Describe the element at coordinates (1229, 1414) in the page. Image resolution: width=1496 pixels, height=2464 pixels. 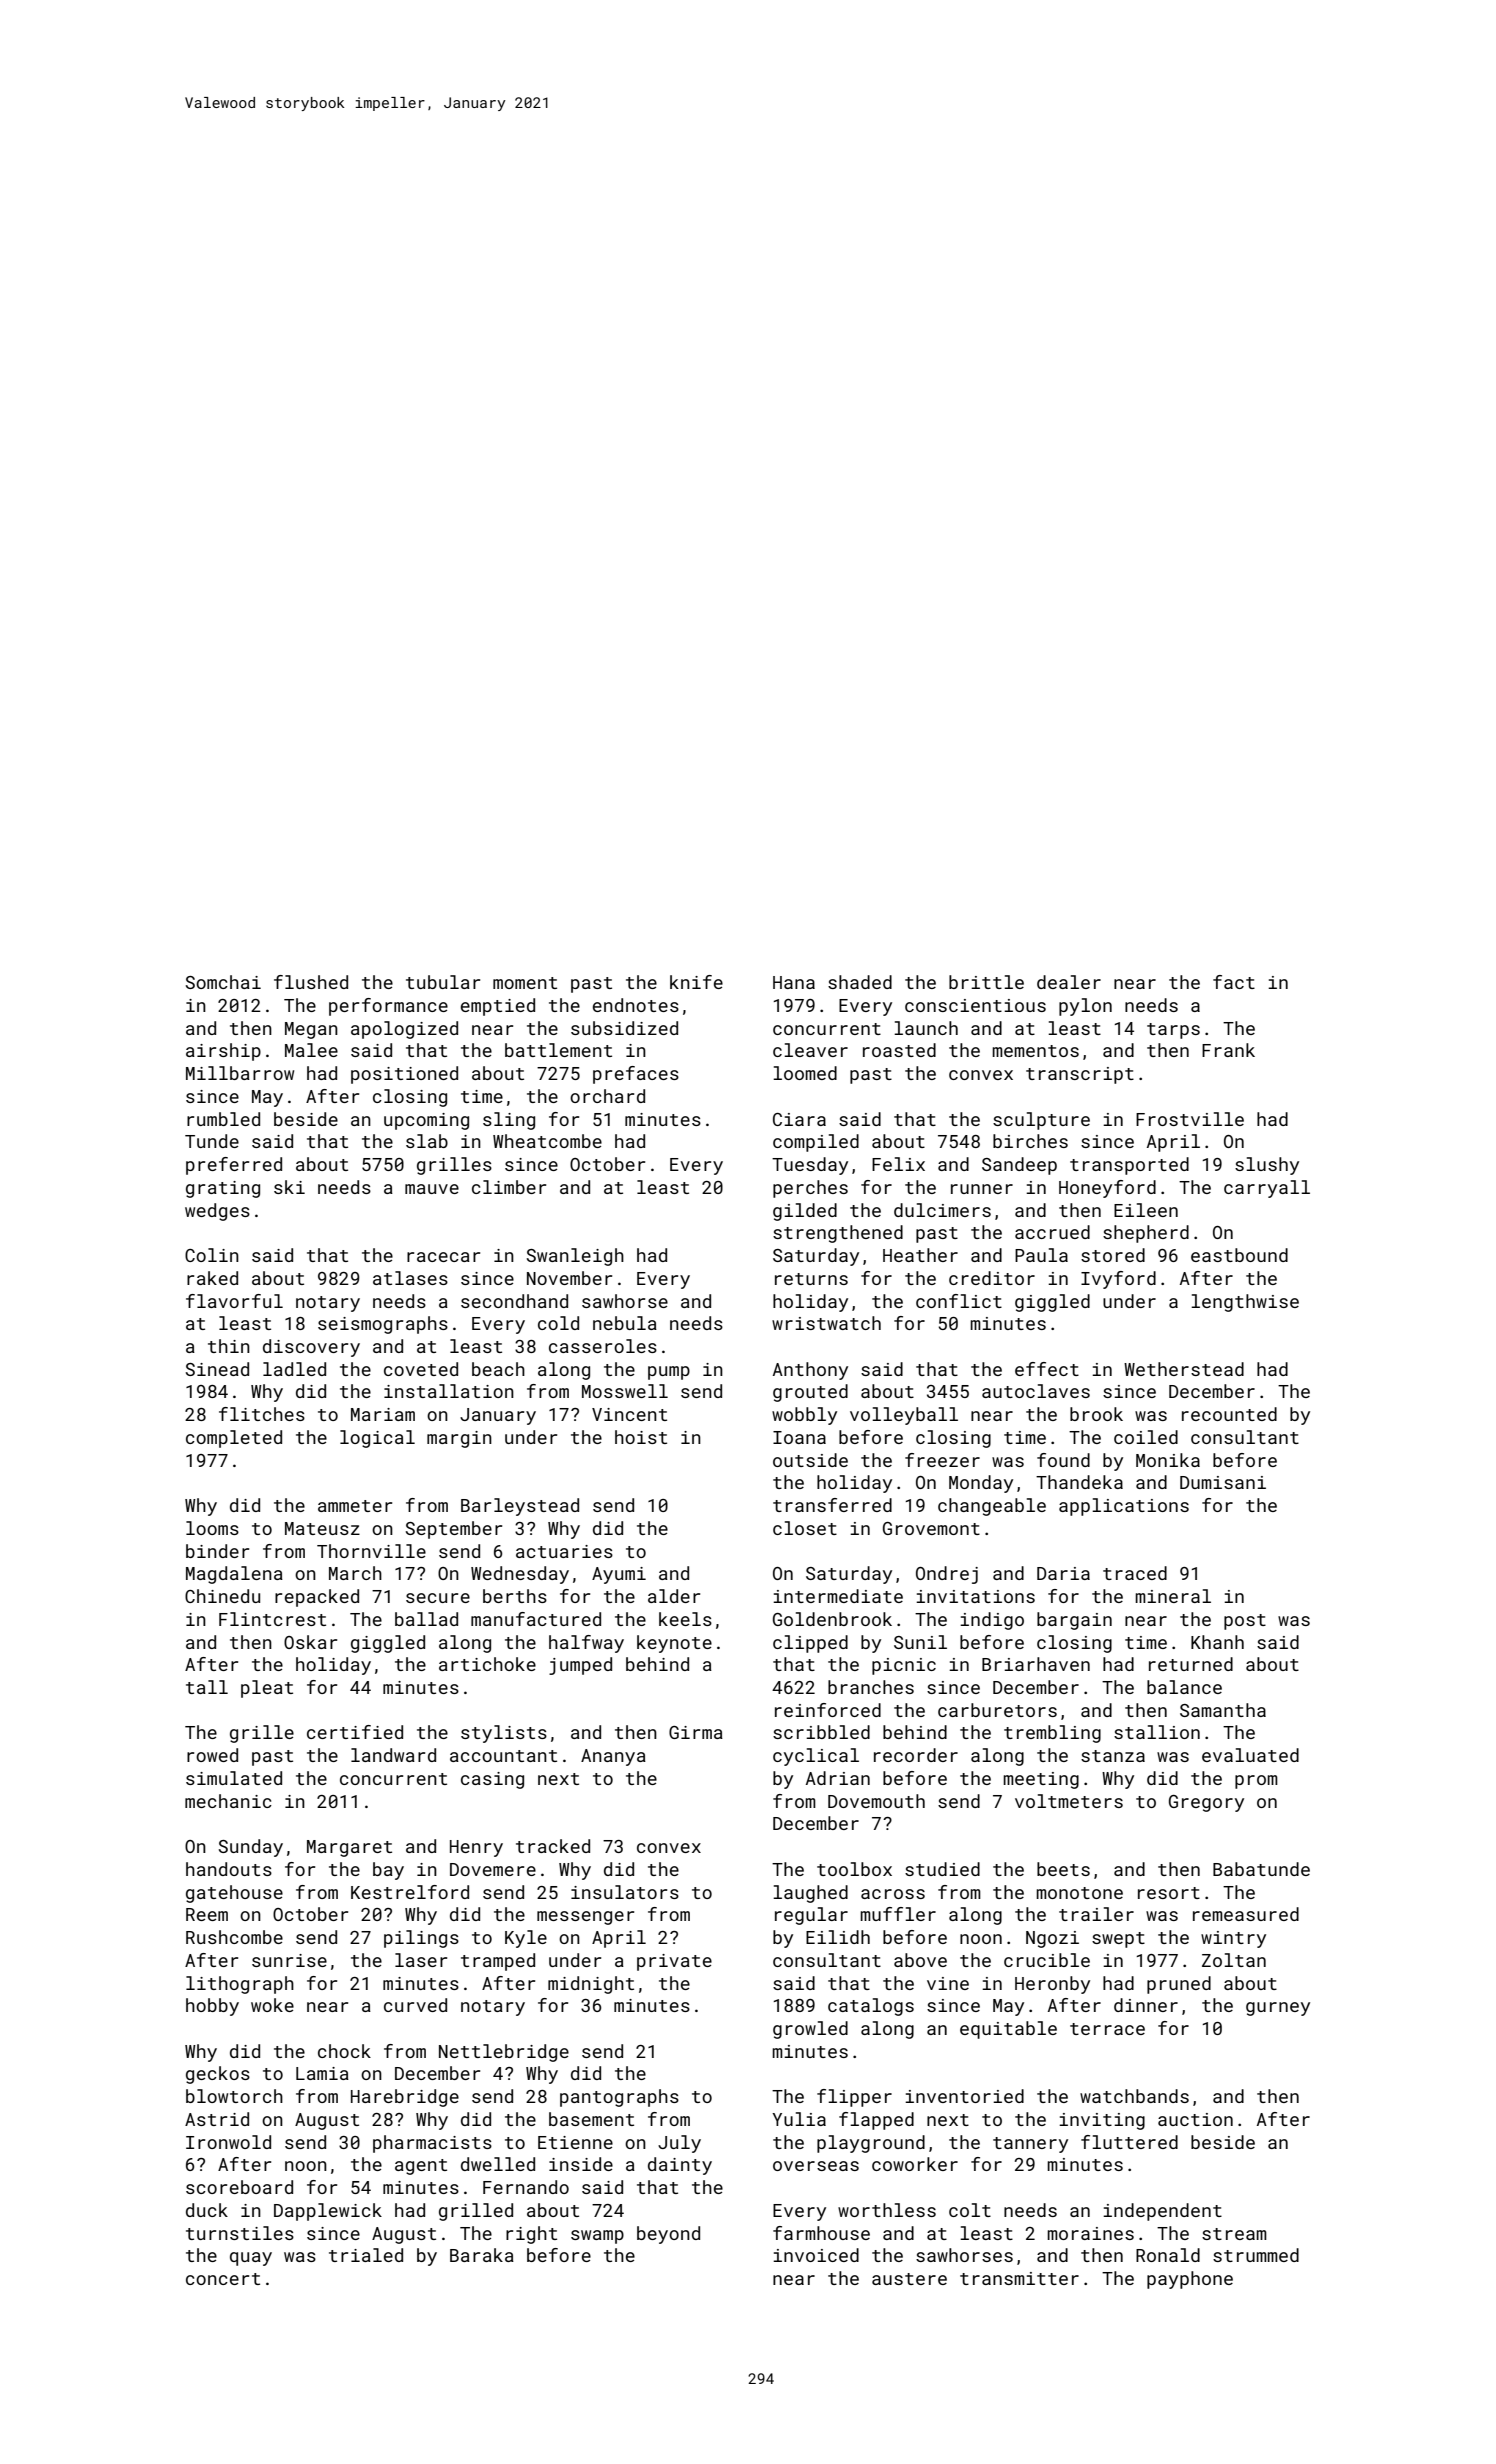
I see `recounted` at that location.
